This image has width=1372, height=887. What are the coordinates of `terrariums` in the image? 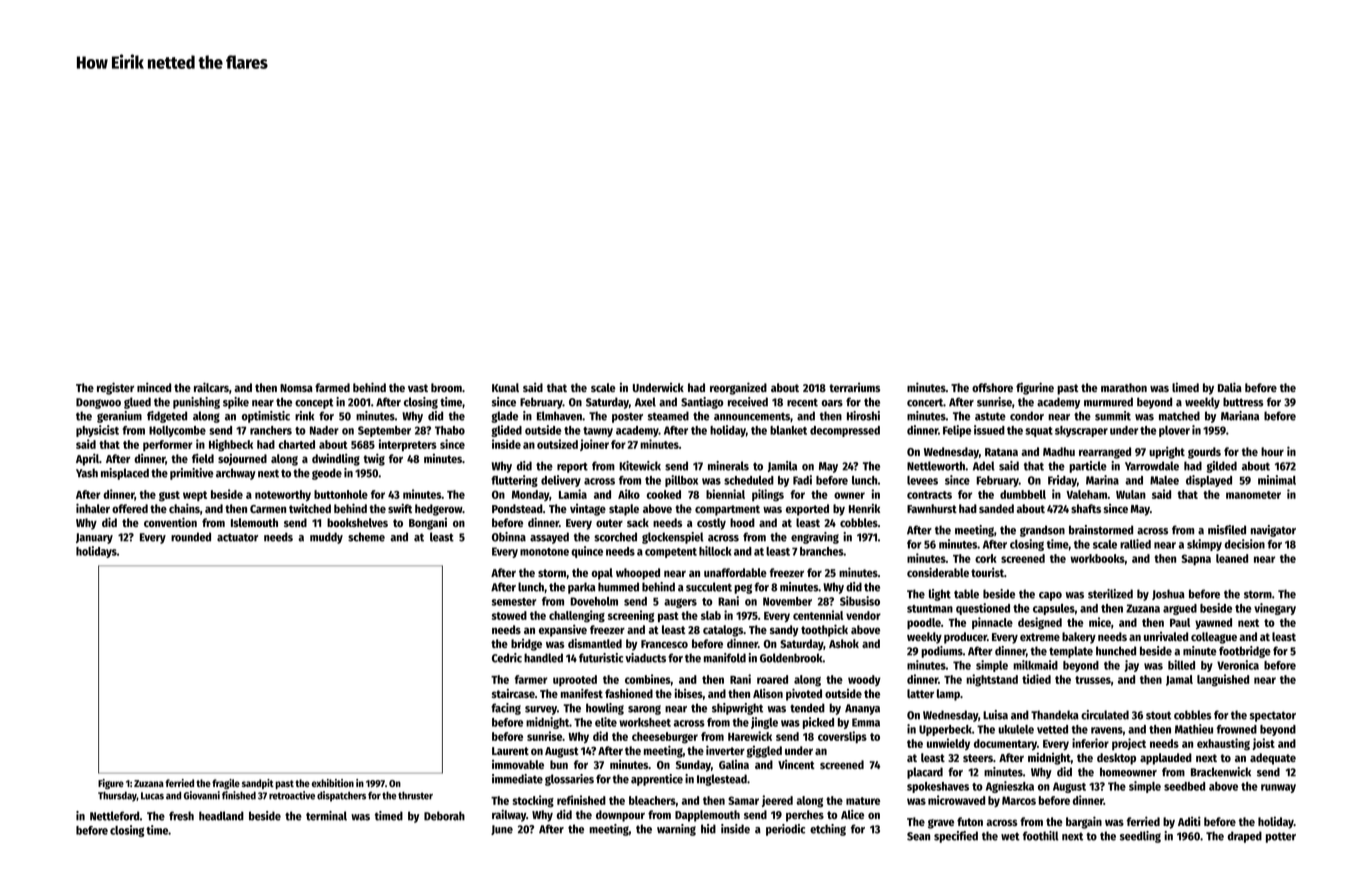 It's located at (854, 387).
